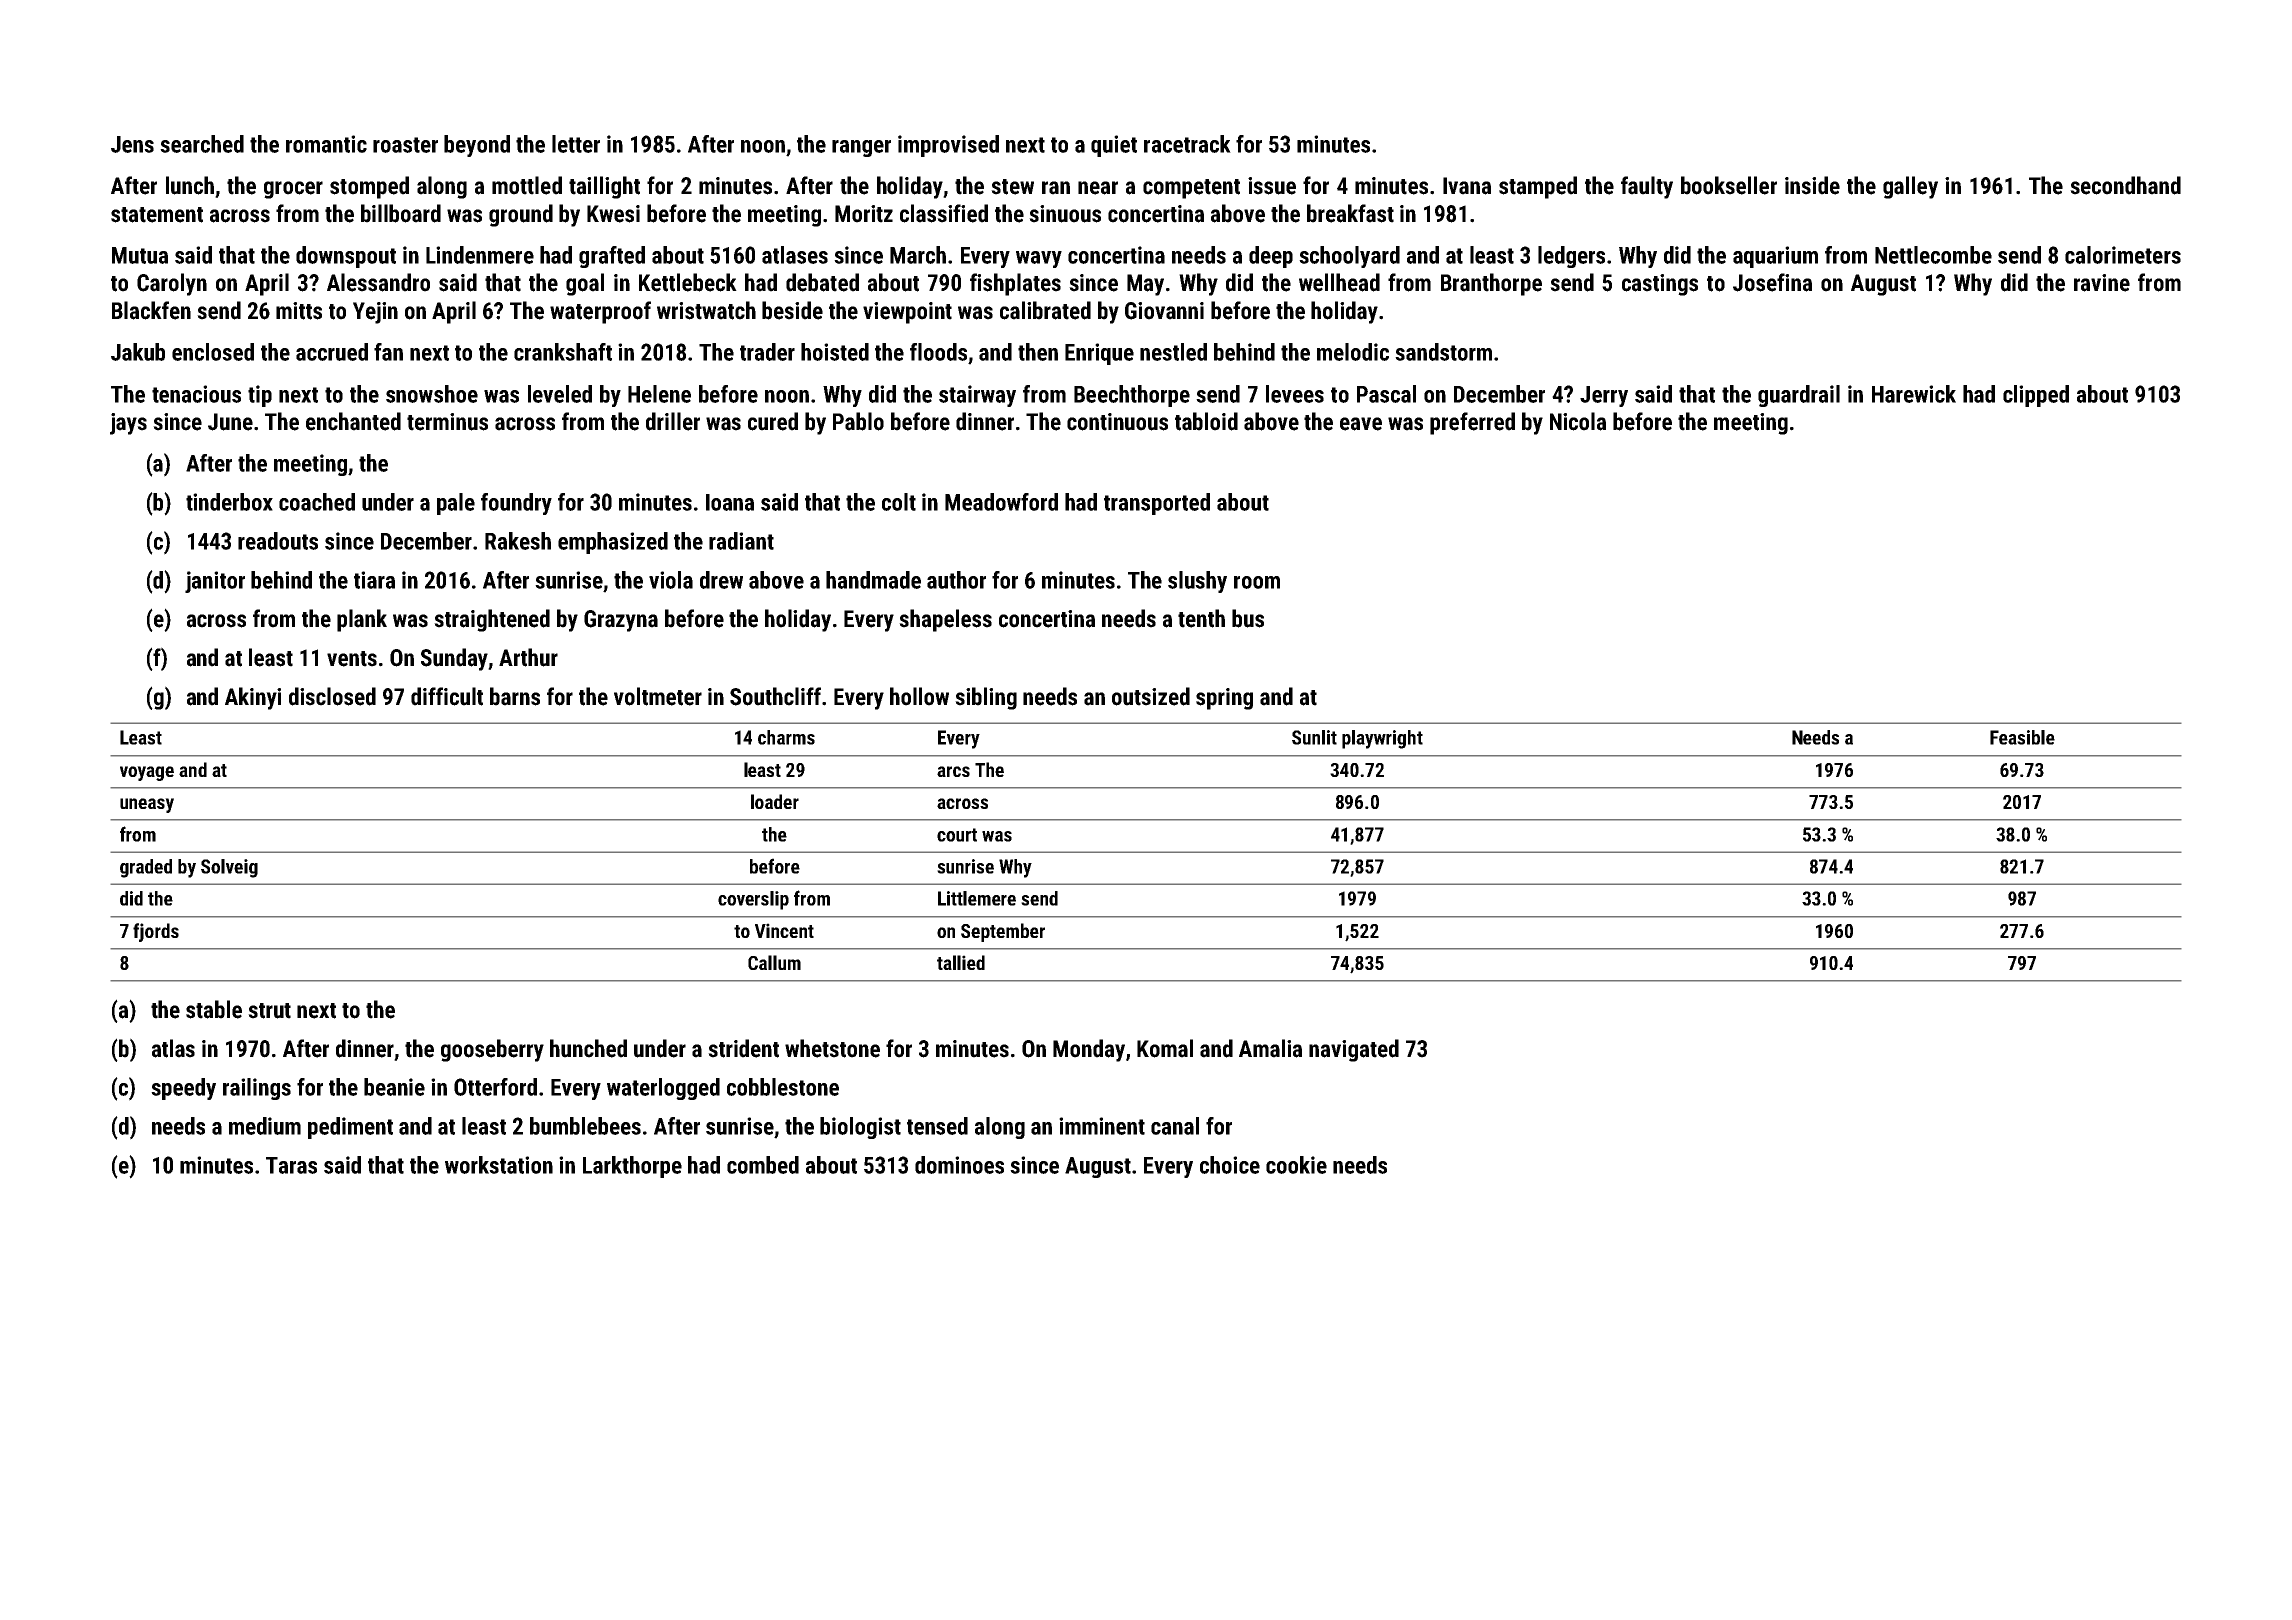  I want to click on Feasible, so click(2022, 737).
